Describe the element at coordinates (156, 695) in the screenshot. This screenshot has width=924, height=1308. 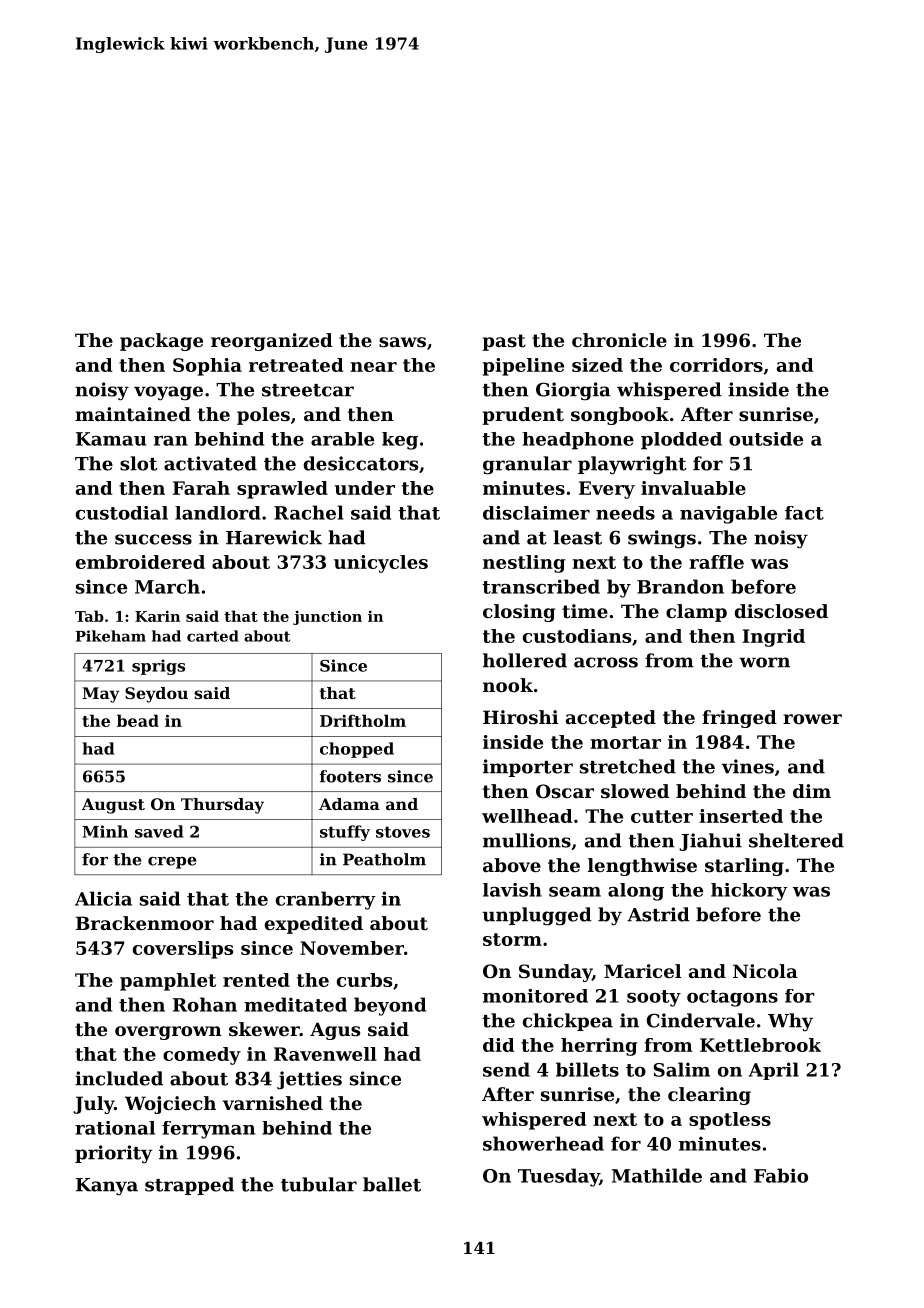
I see `Seydou` at that location.
